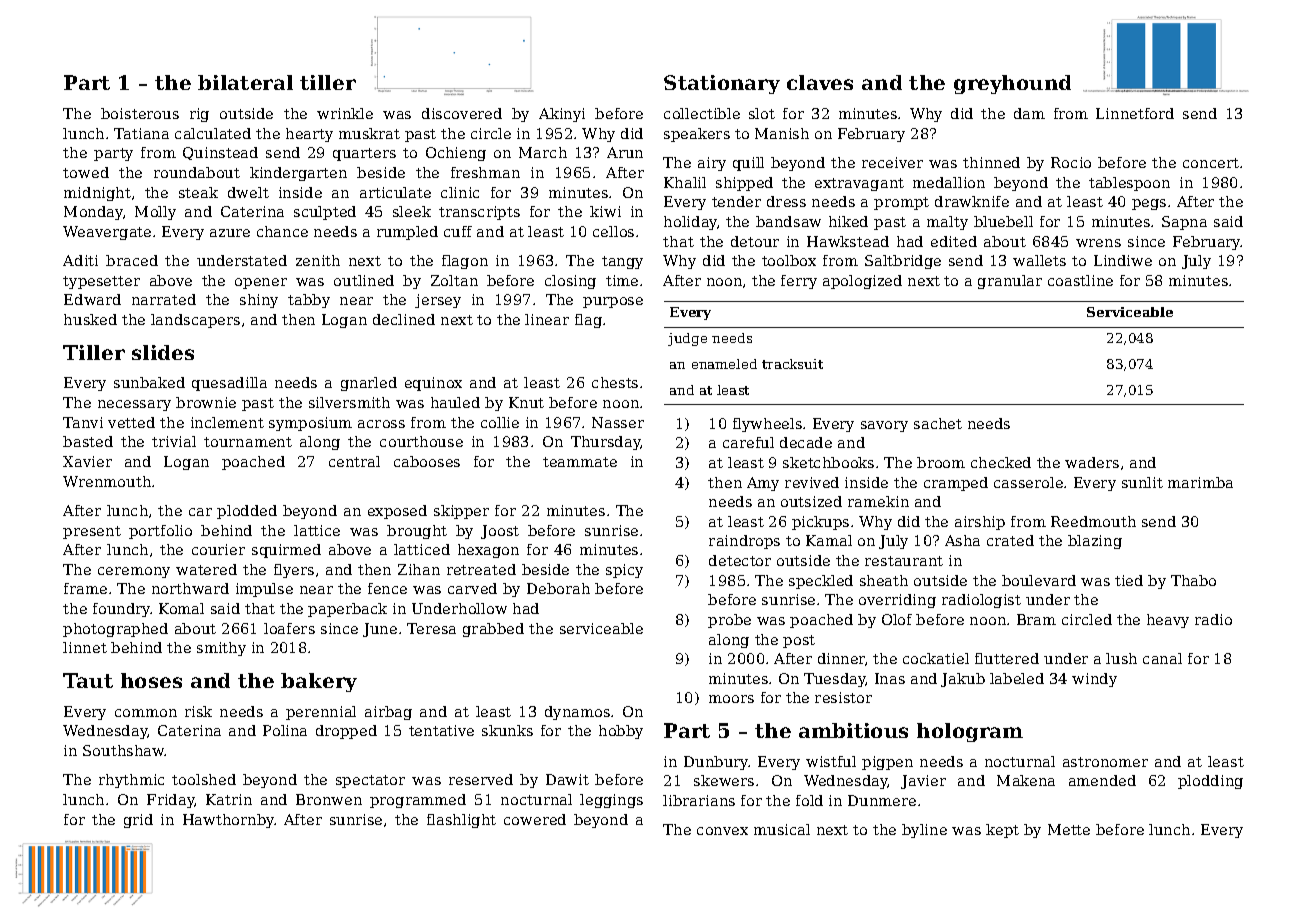 The height and width of the screenshot is (924, 1308). Describe the element at coordinates (535, 819) in the screenshot. I see `cowered` at that location.
